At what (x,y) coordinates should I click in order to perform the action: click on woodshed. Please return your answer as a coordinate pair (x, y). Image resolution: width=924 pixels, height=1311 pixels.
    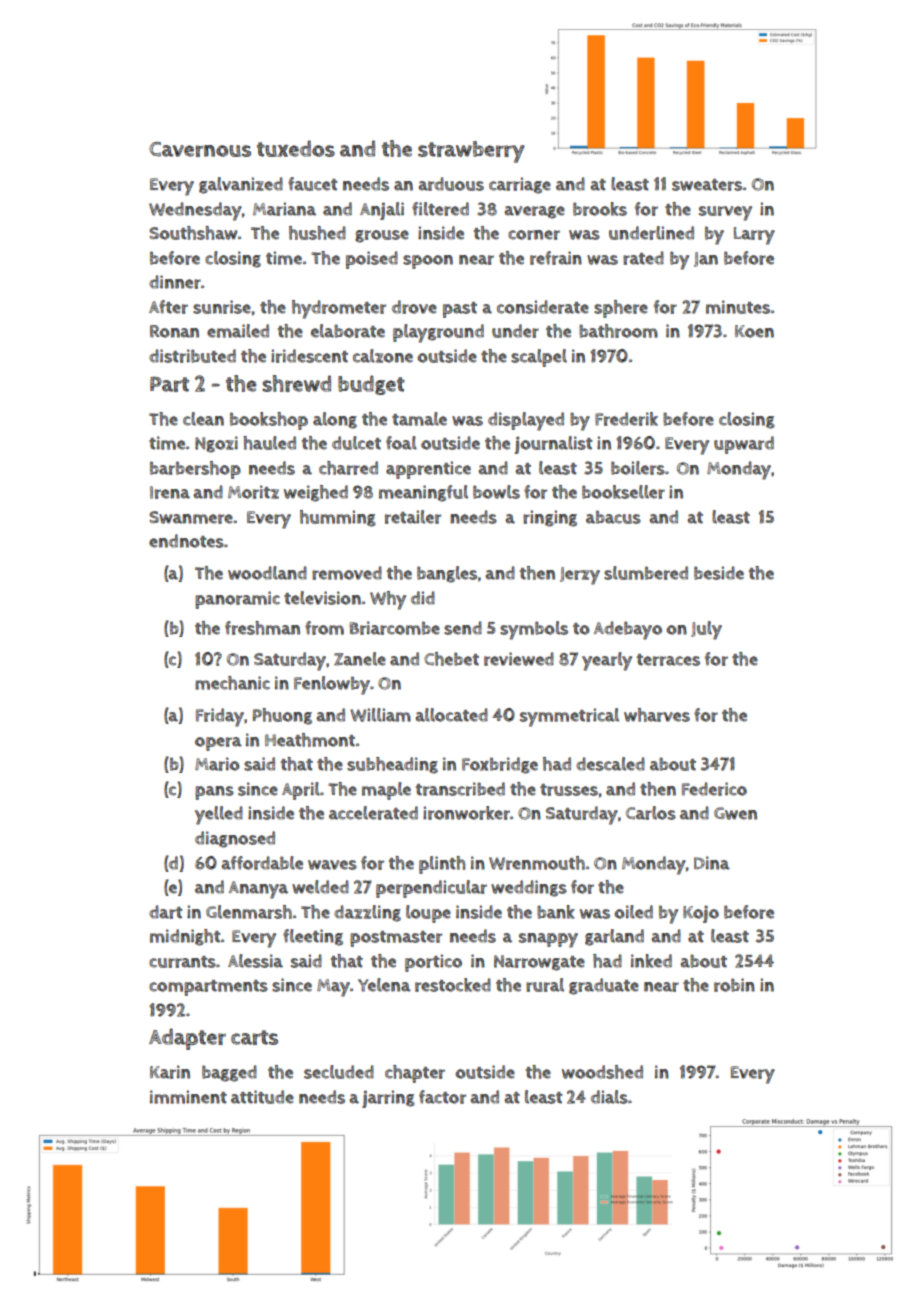
    Looking at the image, I should click on (602, 1072).
